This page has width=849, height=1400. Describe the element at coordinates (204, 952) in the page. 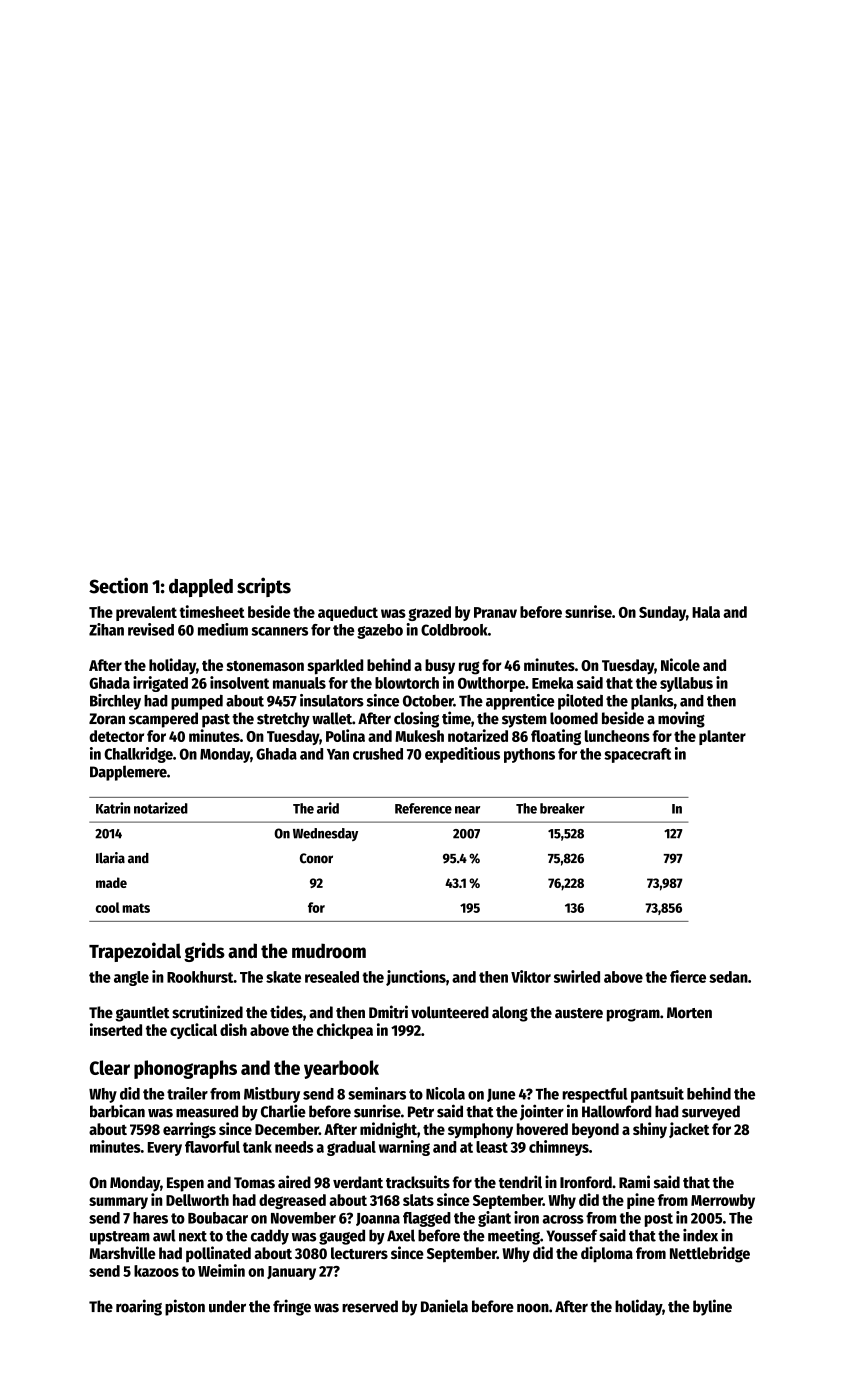

I see `grids` at that location.
